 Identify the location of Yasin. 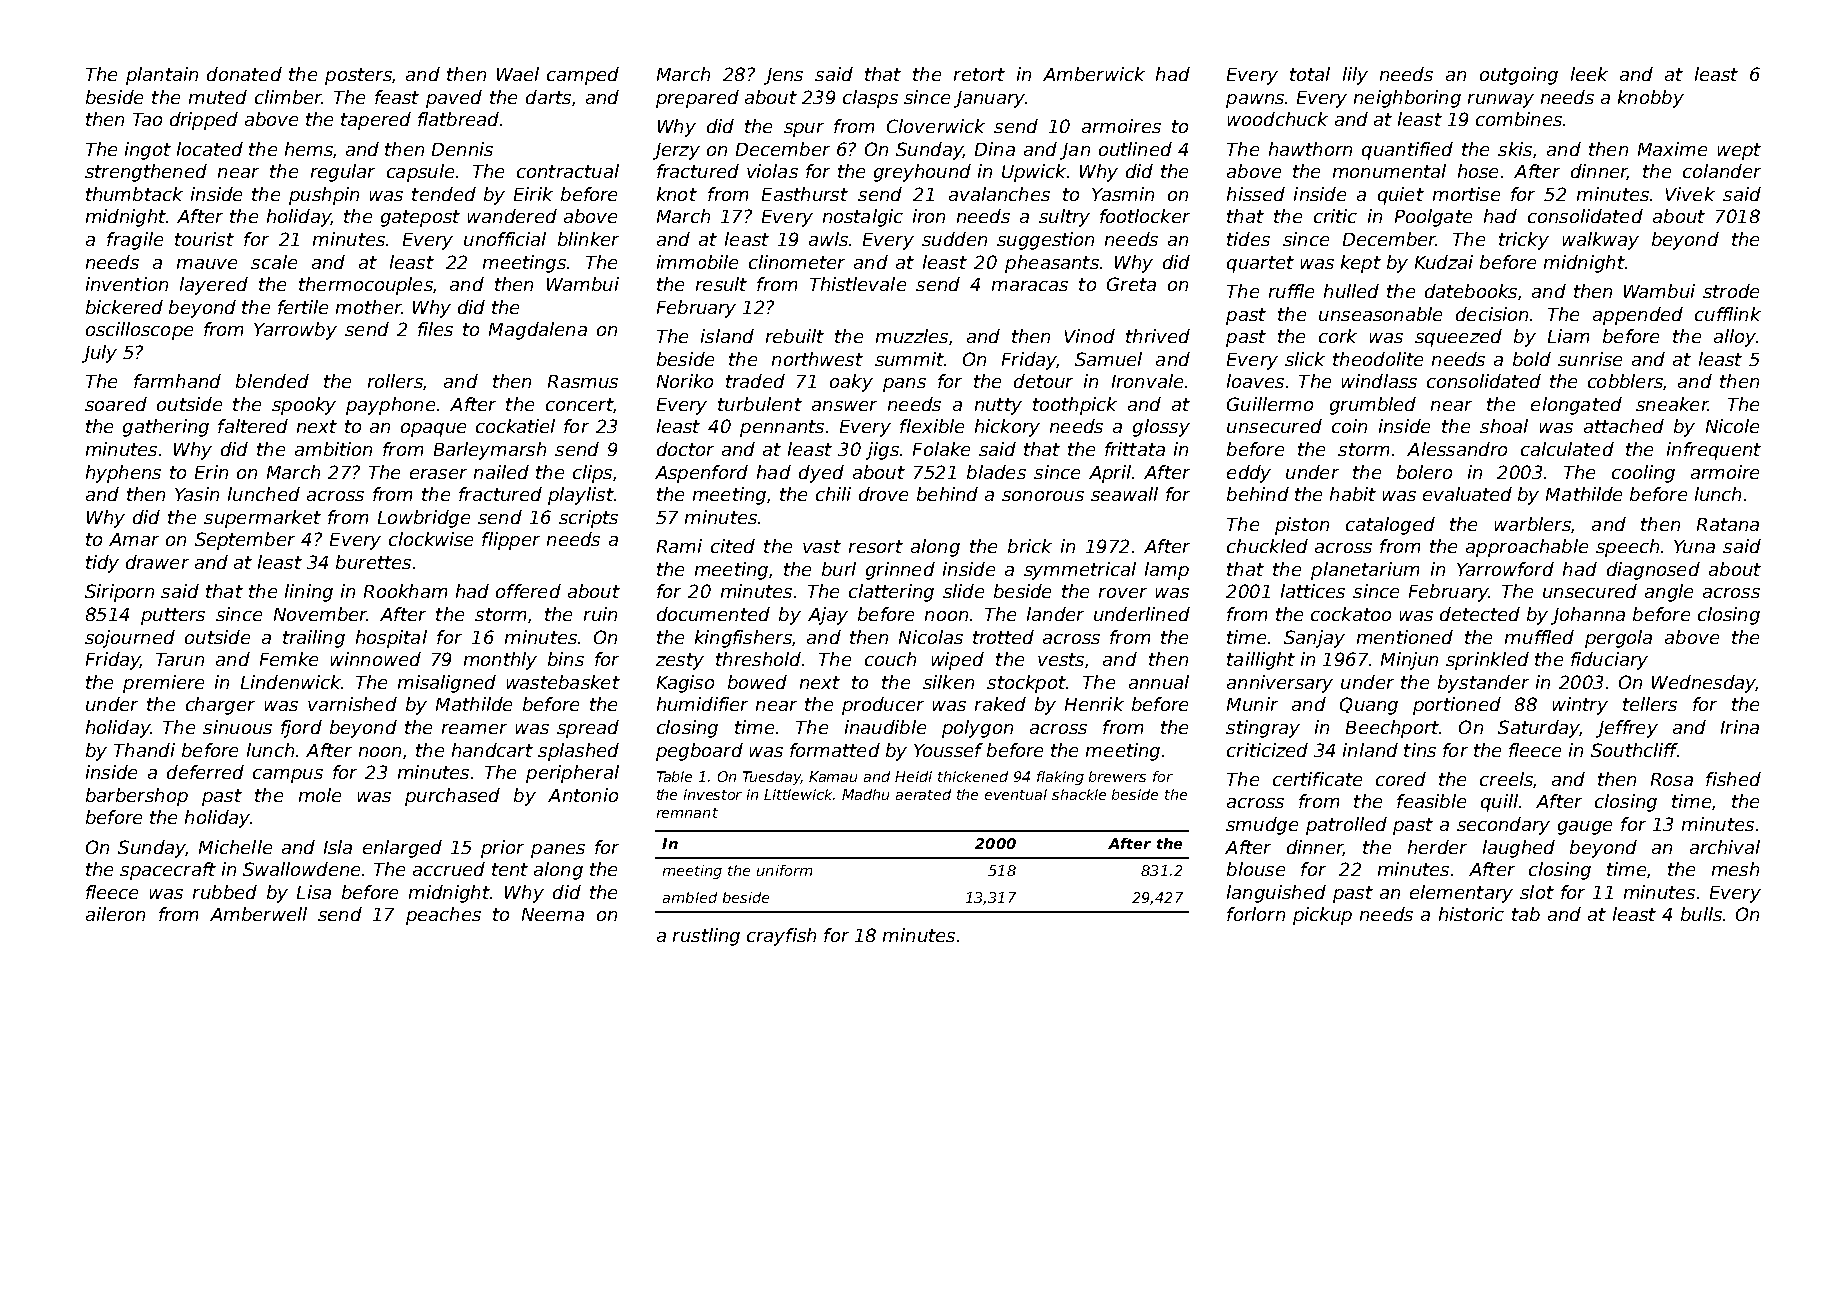
(197, 494).
